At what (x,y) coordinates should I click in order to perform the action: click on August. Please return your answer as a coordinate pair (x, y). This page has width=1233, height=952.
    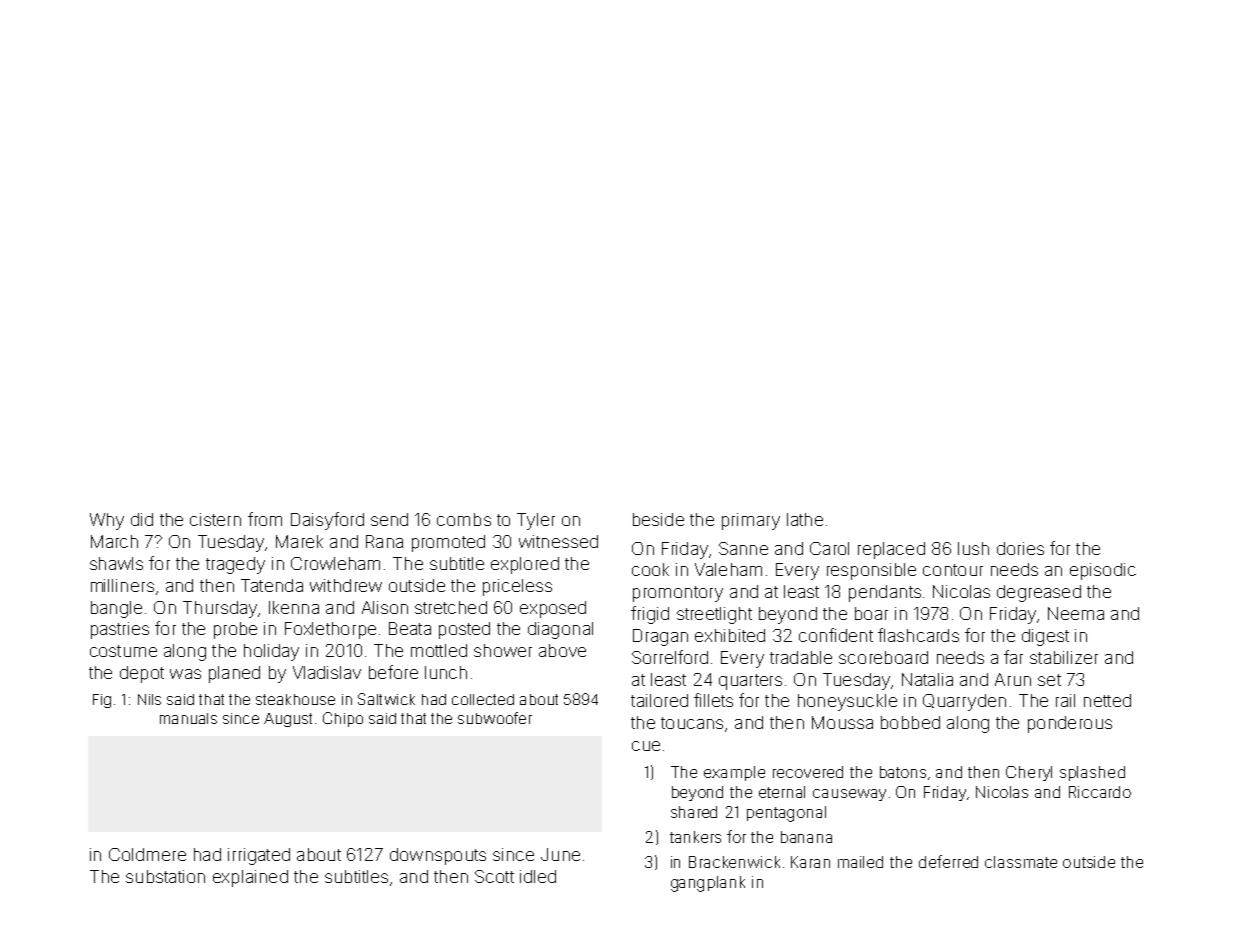
    Looking at the image, I should click on (288, 720).
